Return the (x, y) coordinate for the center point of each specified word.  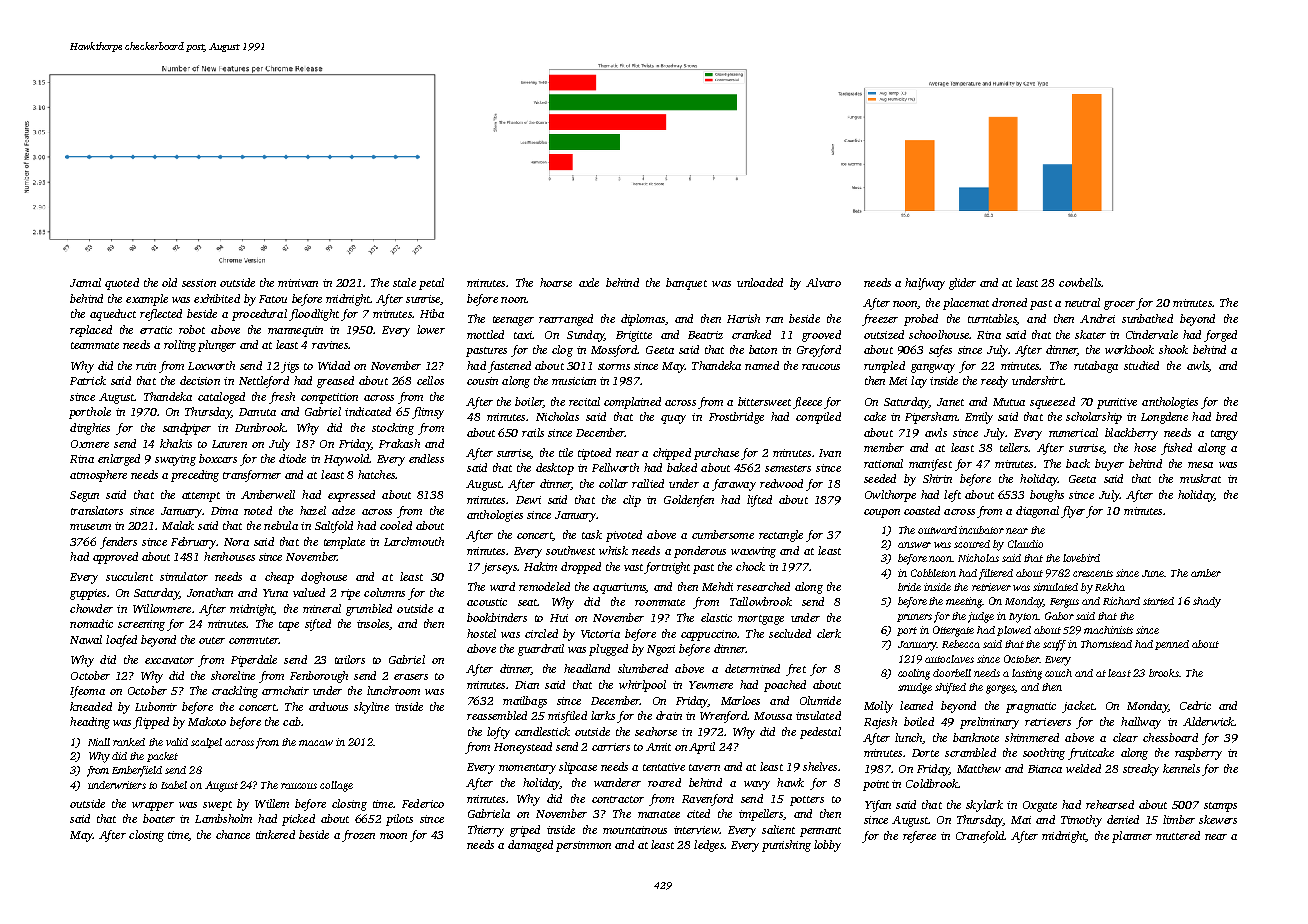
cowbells (1080, 282)
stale (404, 282)
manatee (659, 814)
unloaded (760, 282)
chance (233, 834)
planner (1132, 837)
